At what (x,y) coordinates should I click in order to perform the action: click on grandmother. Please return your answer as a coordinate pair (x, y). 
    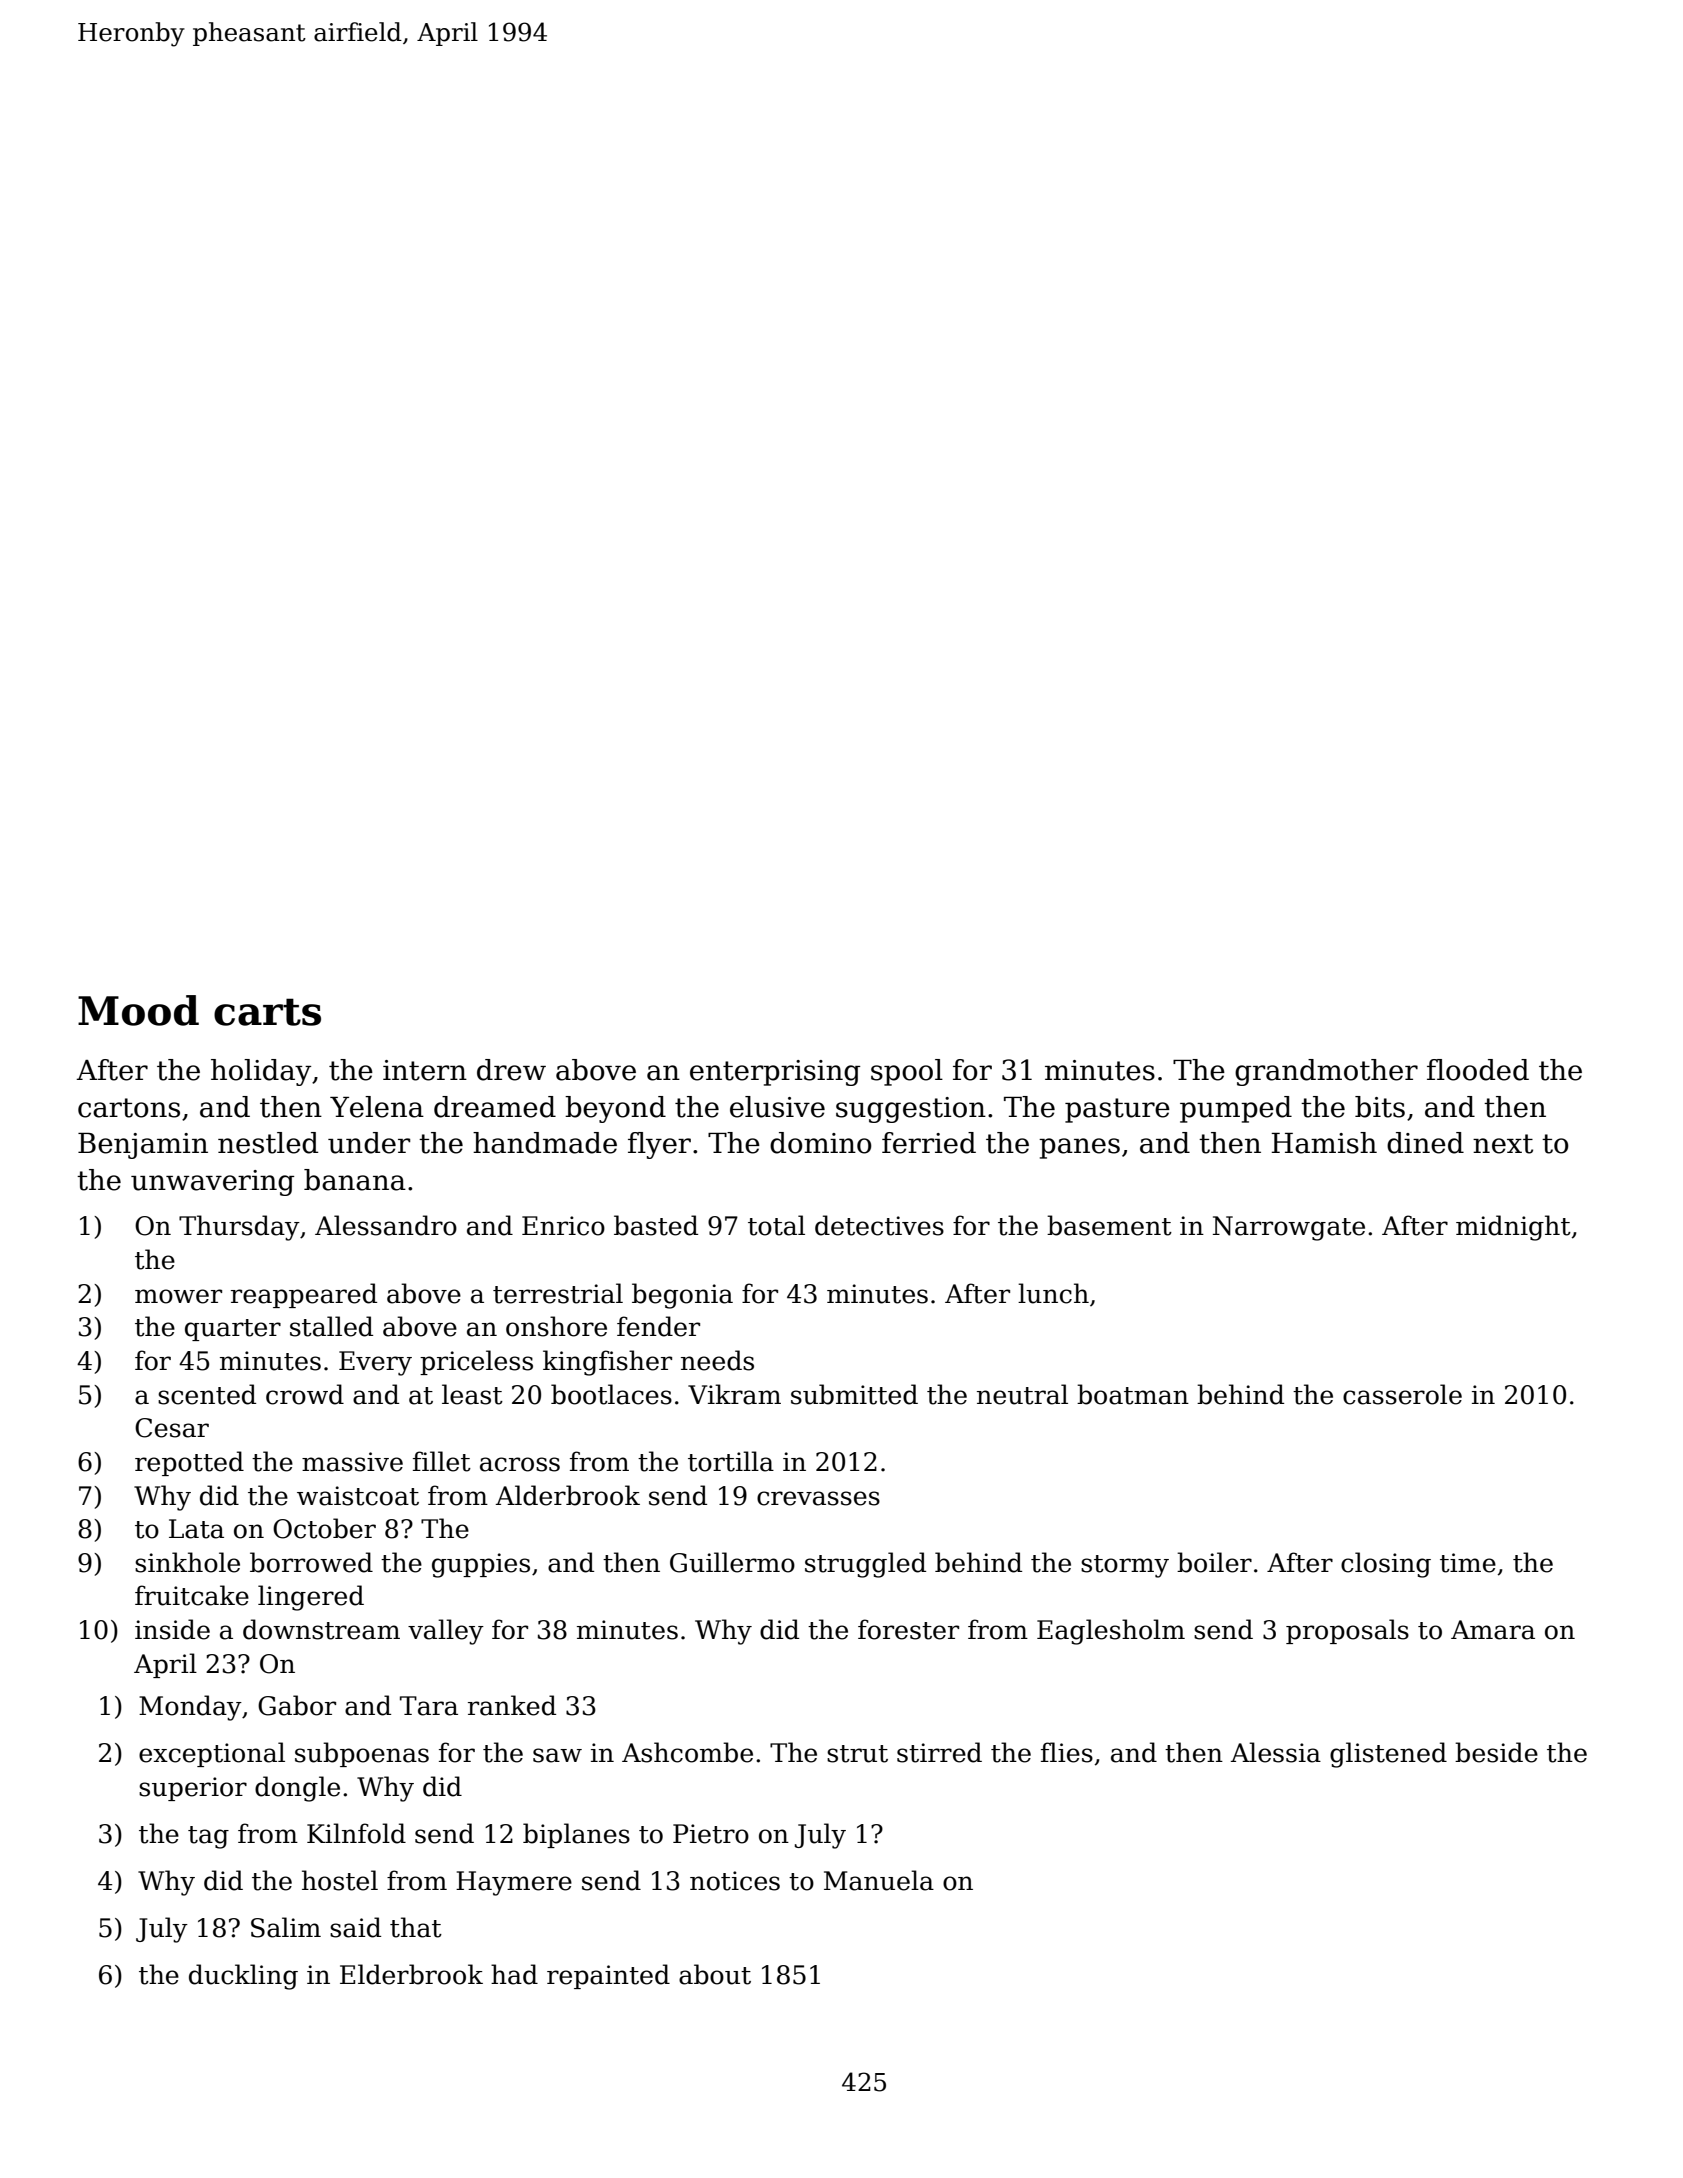
    Looking at the image, I should click on (1326, 1072).
